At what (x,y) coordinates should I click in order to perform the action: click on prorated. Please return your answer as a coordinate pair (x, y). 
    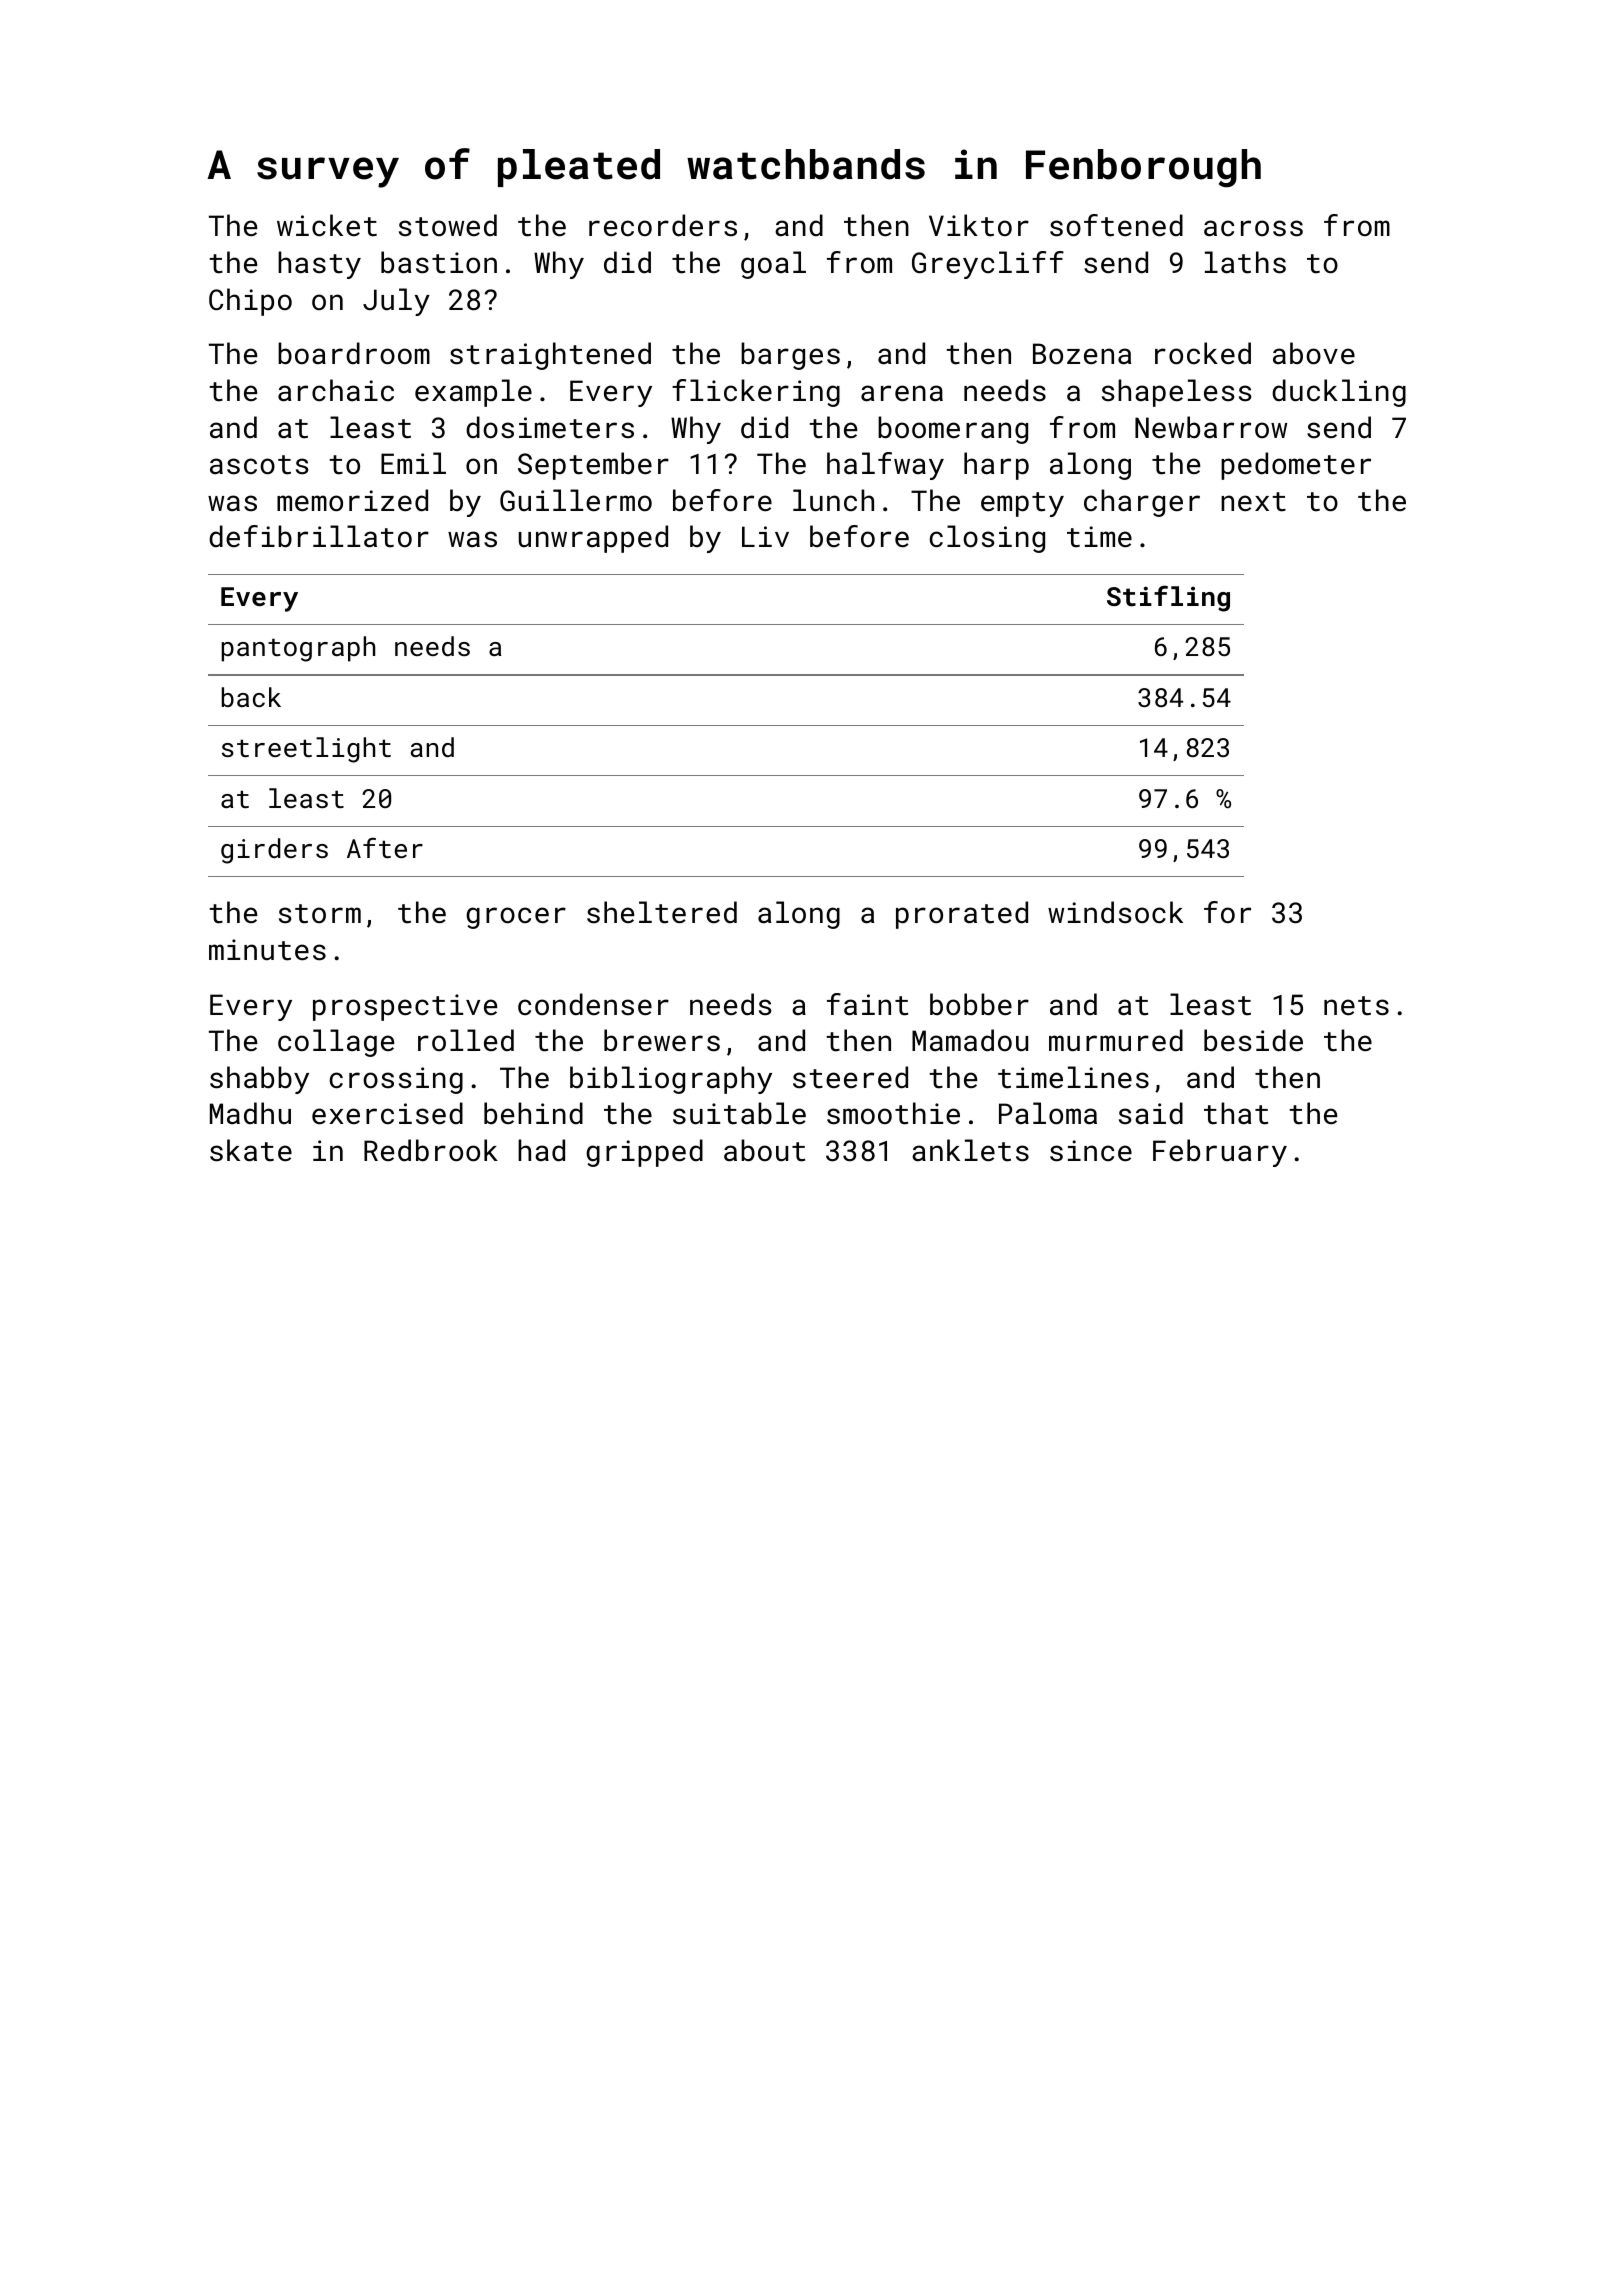
    Looking at the image, I should click on (962, 915).
